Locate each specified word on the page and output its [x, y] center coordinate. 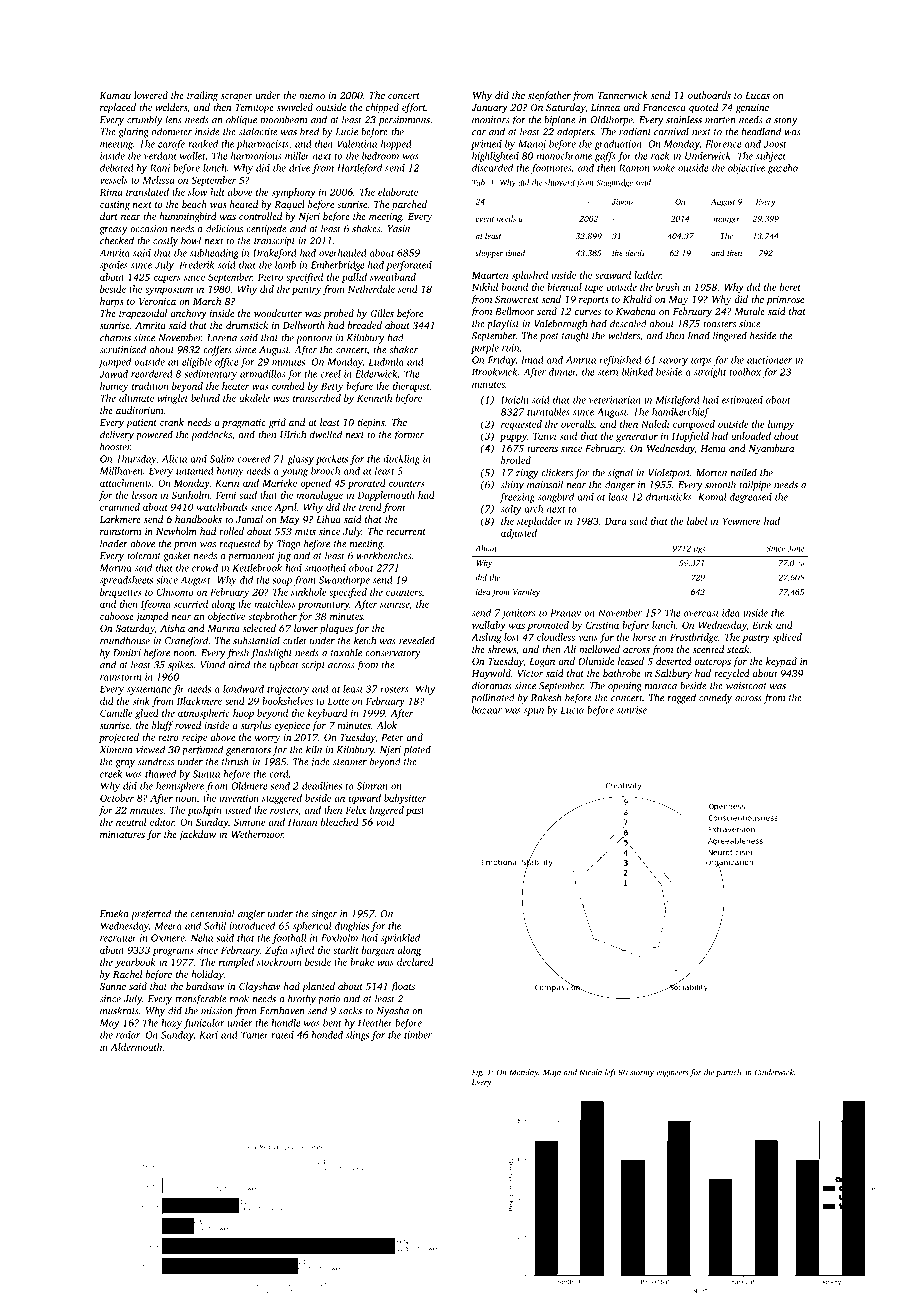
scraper [237, 98]
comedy [715, 698]
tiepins [371, 424]
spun [534, 712]
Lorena [222, 338]
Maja [552, 1073]
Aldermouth [136, 1047]
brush [668, 287]
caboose [117, 616]
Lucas [757, 95]
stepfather [549, 96]
